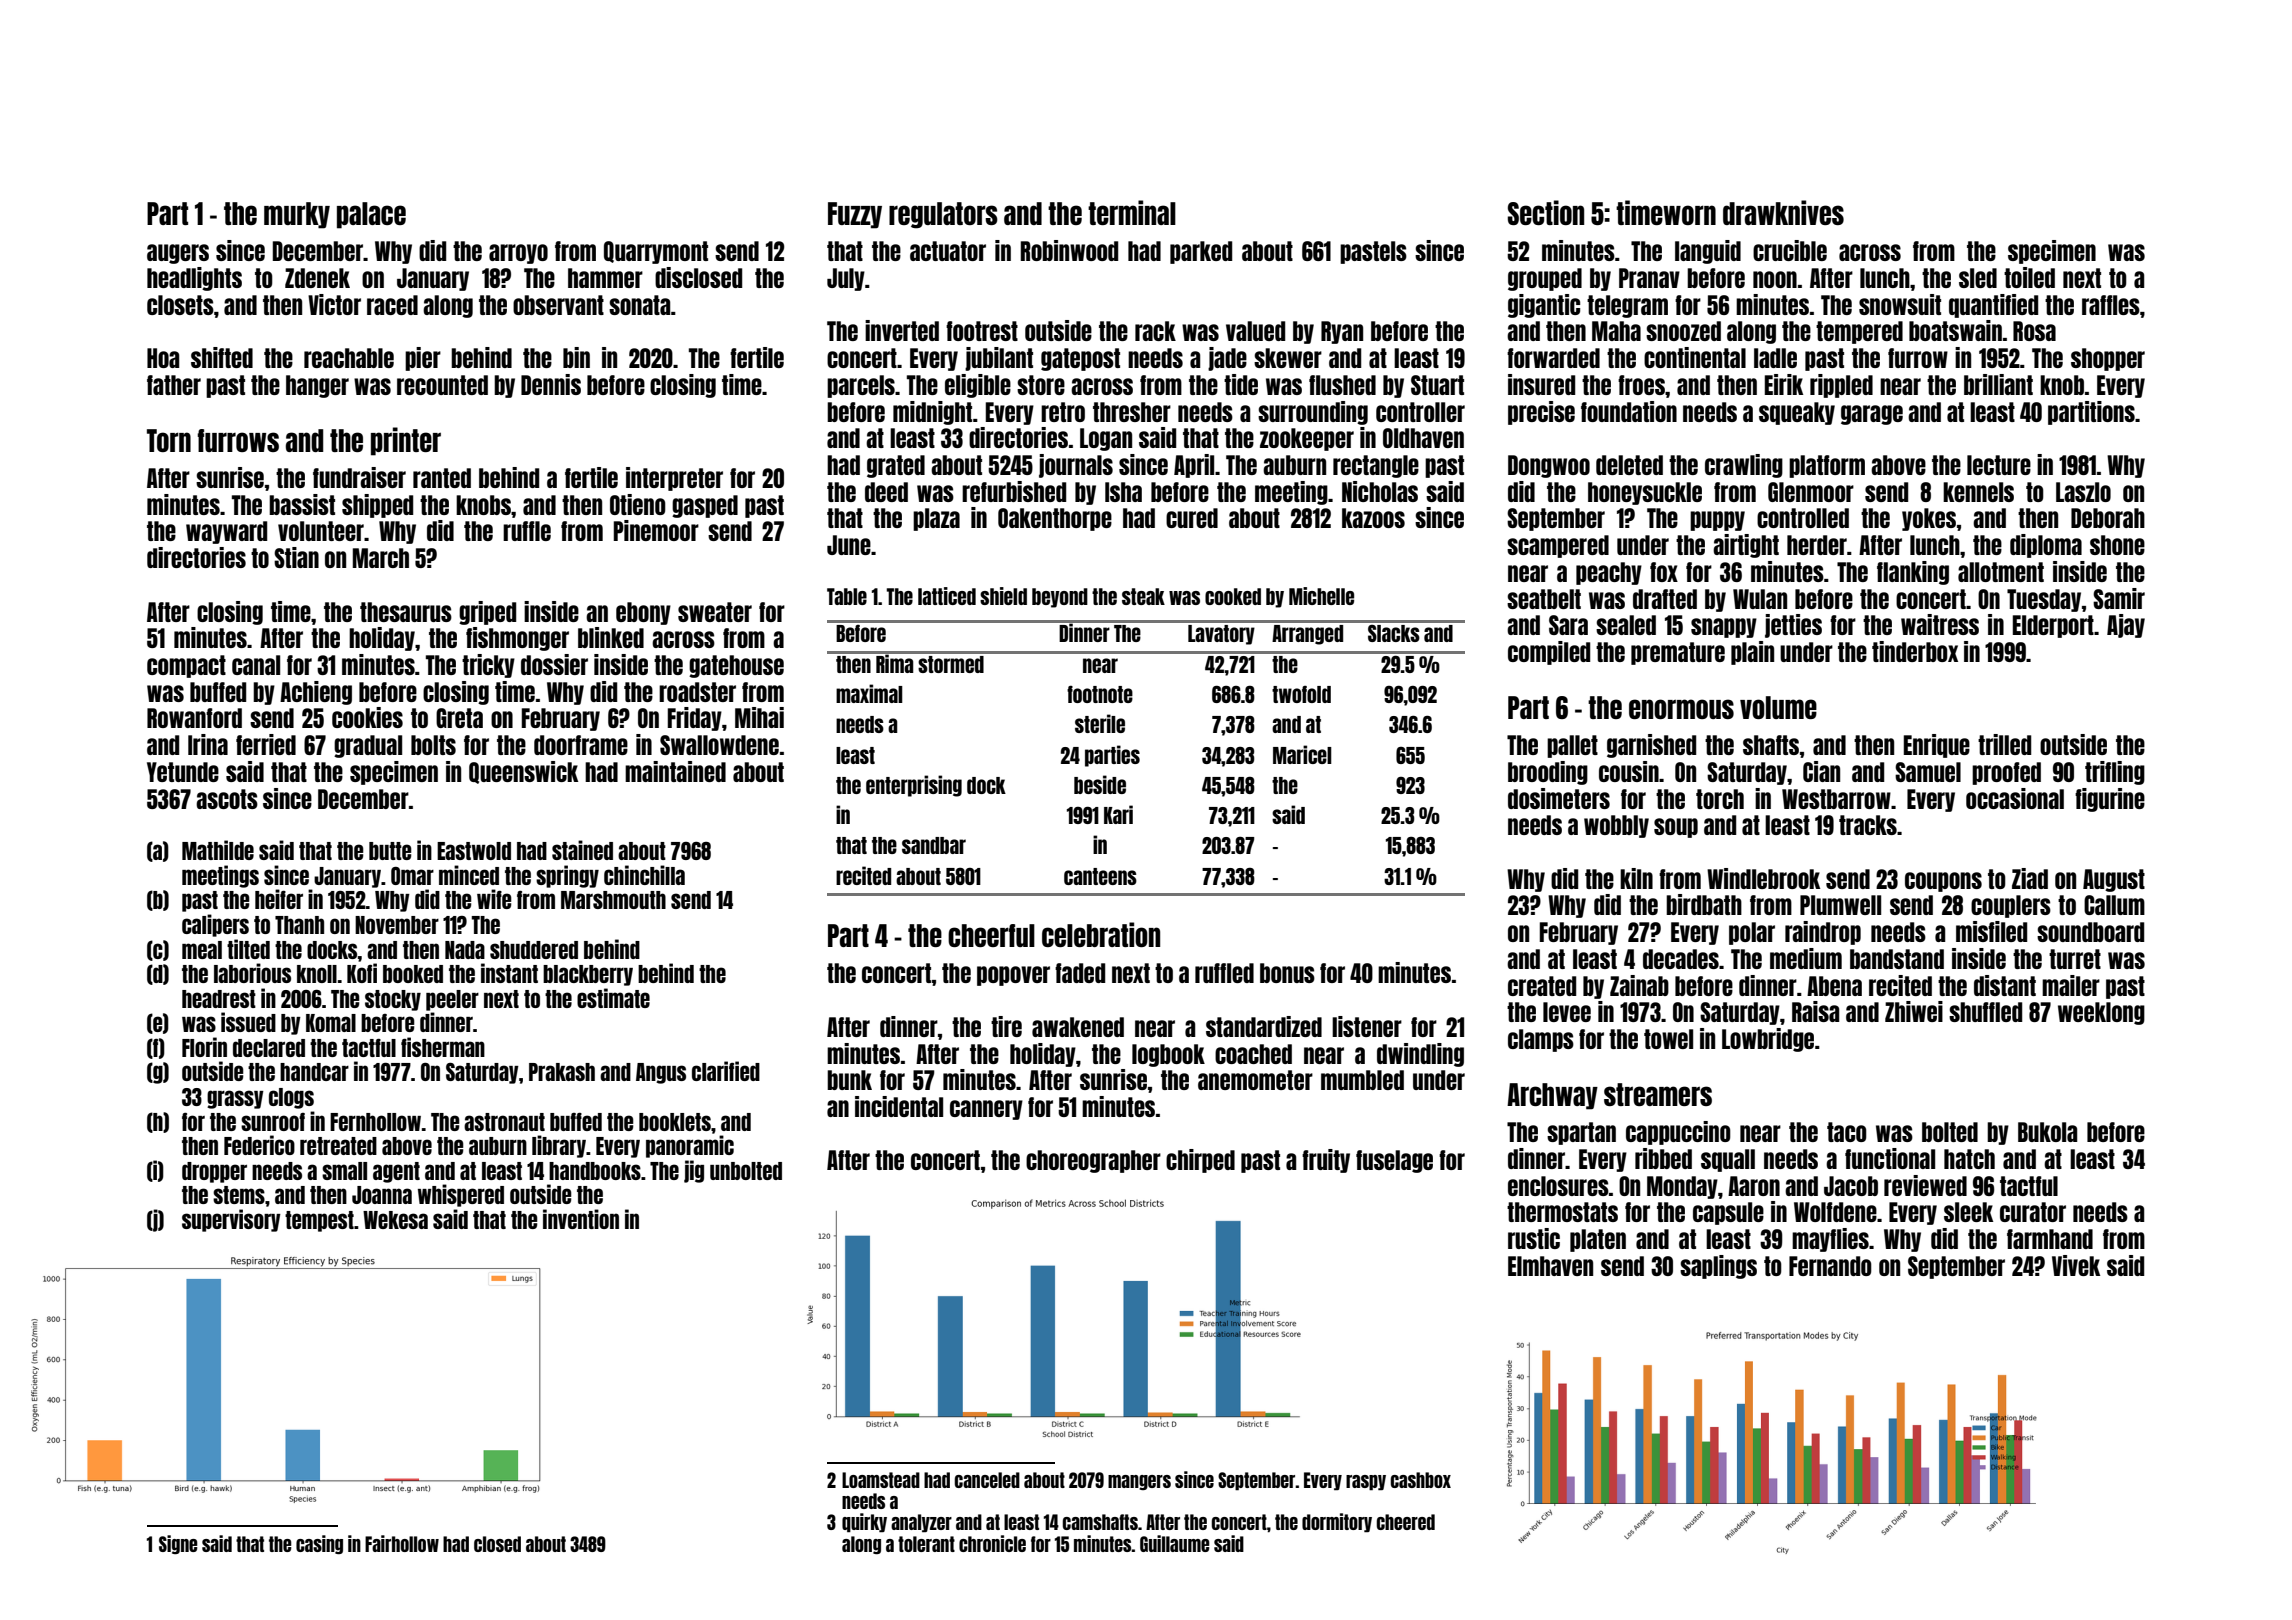  What do you see at coordinates (2090, 932) in the image?
I see `soundboard` at bounding box center [2090, 932].
